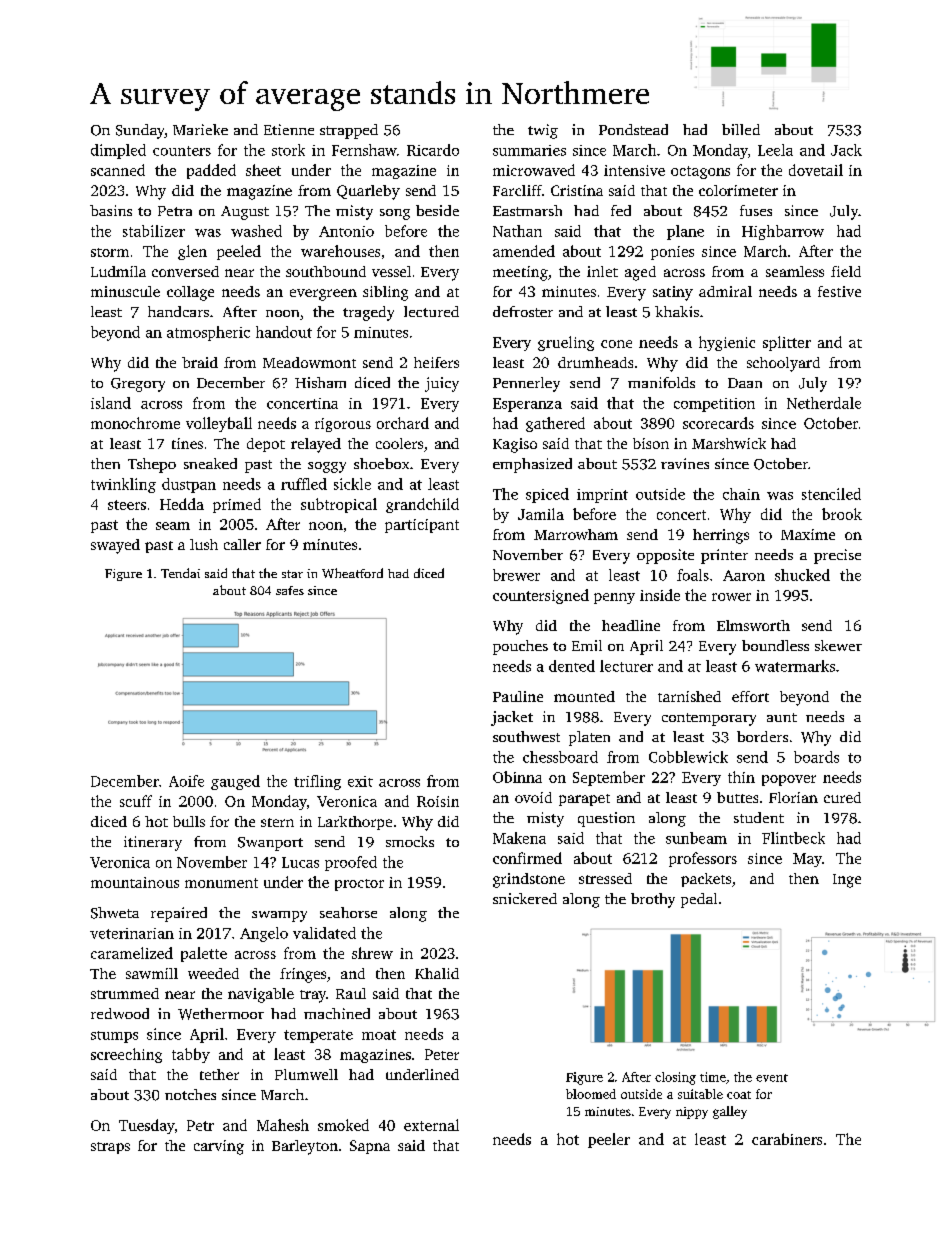  I want to click on Wheatford, so click(352, 573).
